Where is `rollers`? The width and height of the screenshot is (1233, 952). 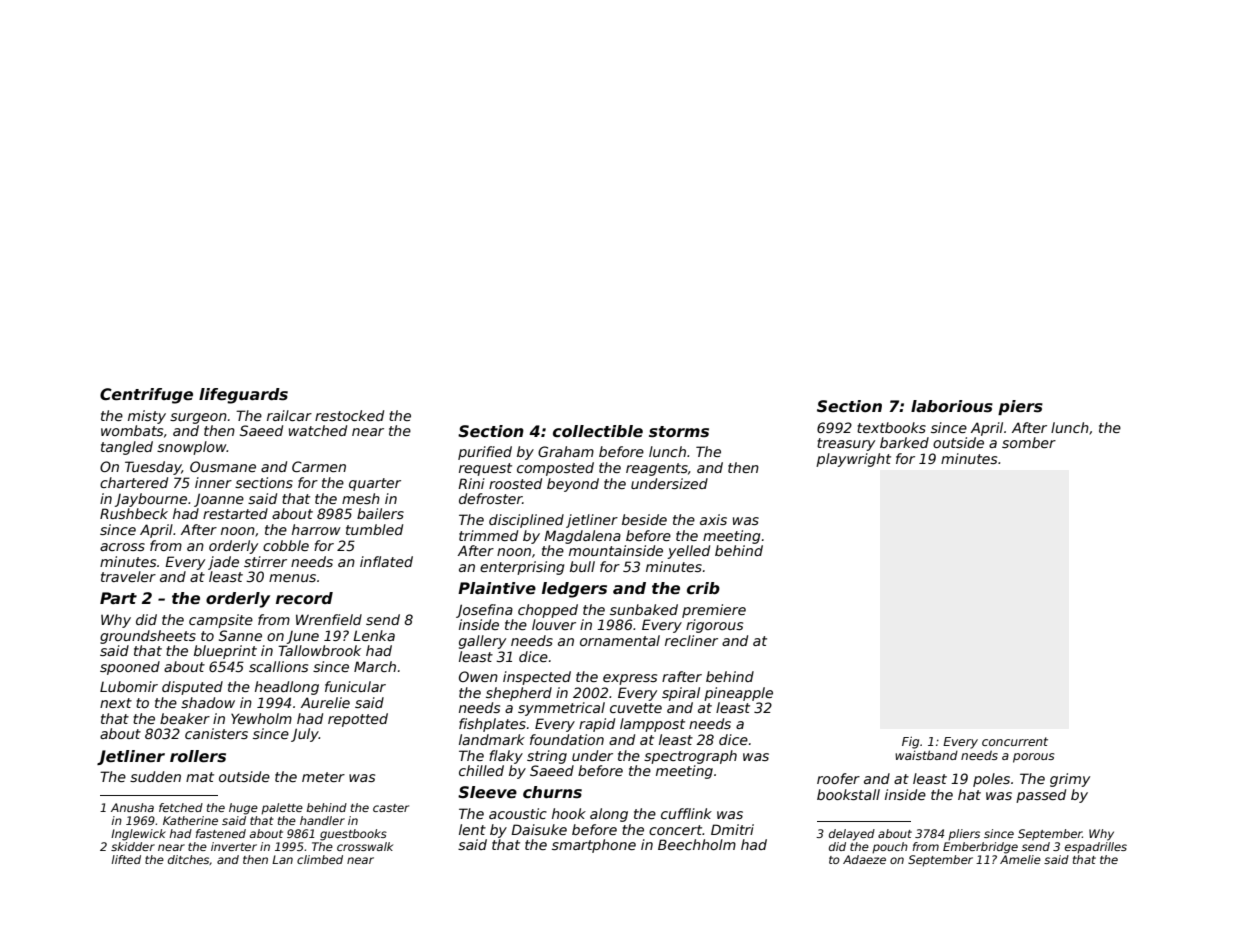
rollers is located at coordinates (198, 756).
